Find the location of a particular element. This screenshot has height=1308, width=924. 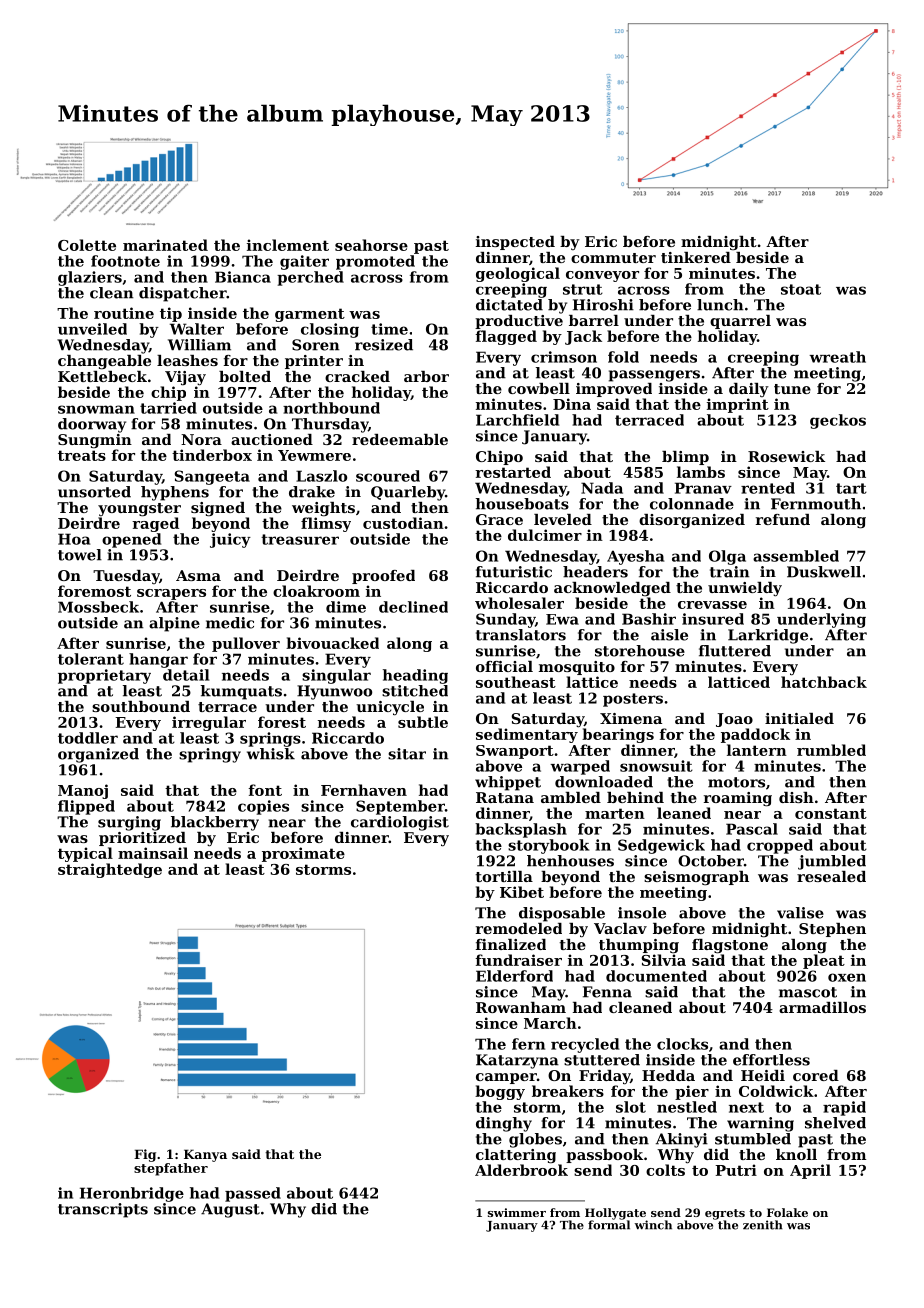

hatchback is located at coordinates (824, 682).
